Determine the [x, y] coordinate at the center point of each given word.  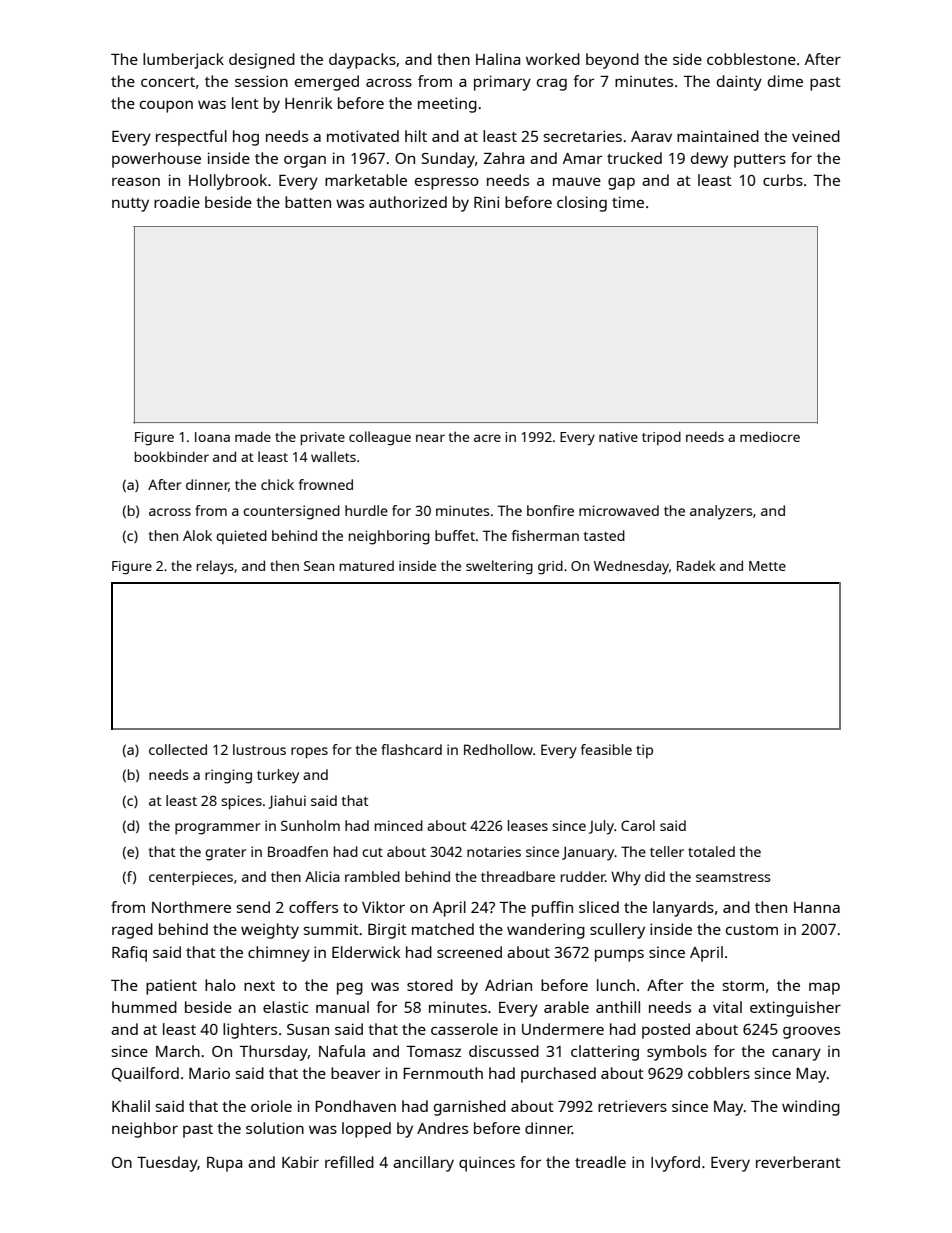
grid [550, 567]
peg [350, 988]
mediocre [770, 436]
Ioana [212, 437]
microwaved [619, 510]
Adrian [508, 985]
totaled [711, 851]
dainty [739, 83]
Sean [319, 566]
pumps [619, 955]
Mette [767, 566]
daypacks [362, 61]
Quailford [145, 1074]
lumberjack [183, 61]
